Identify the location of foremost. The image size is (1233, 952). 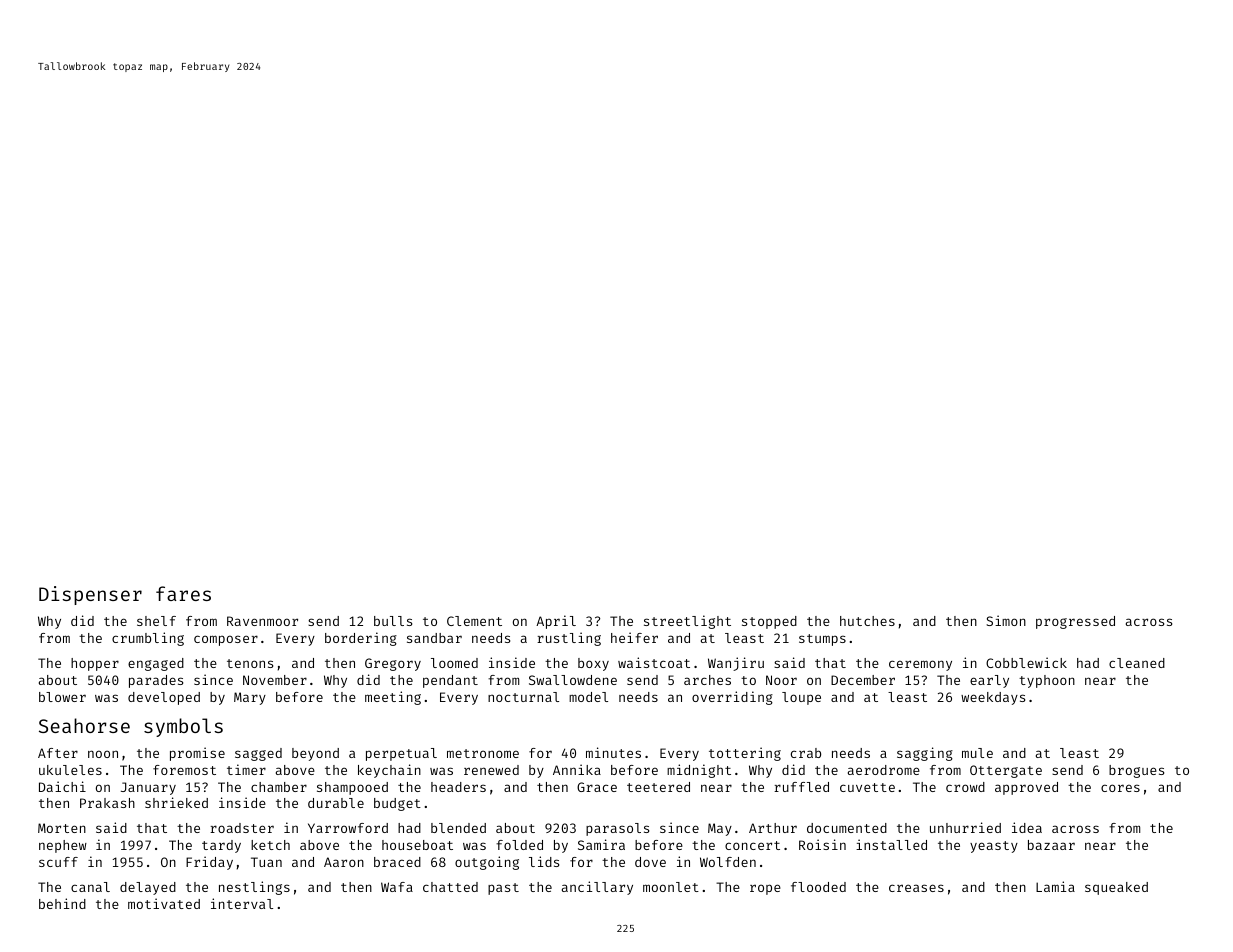
(184, 770).
